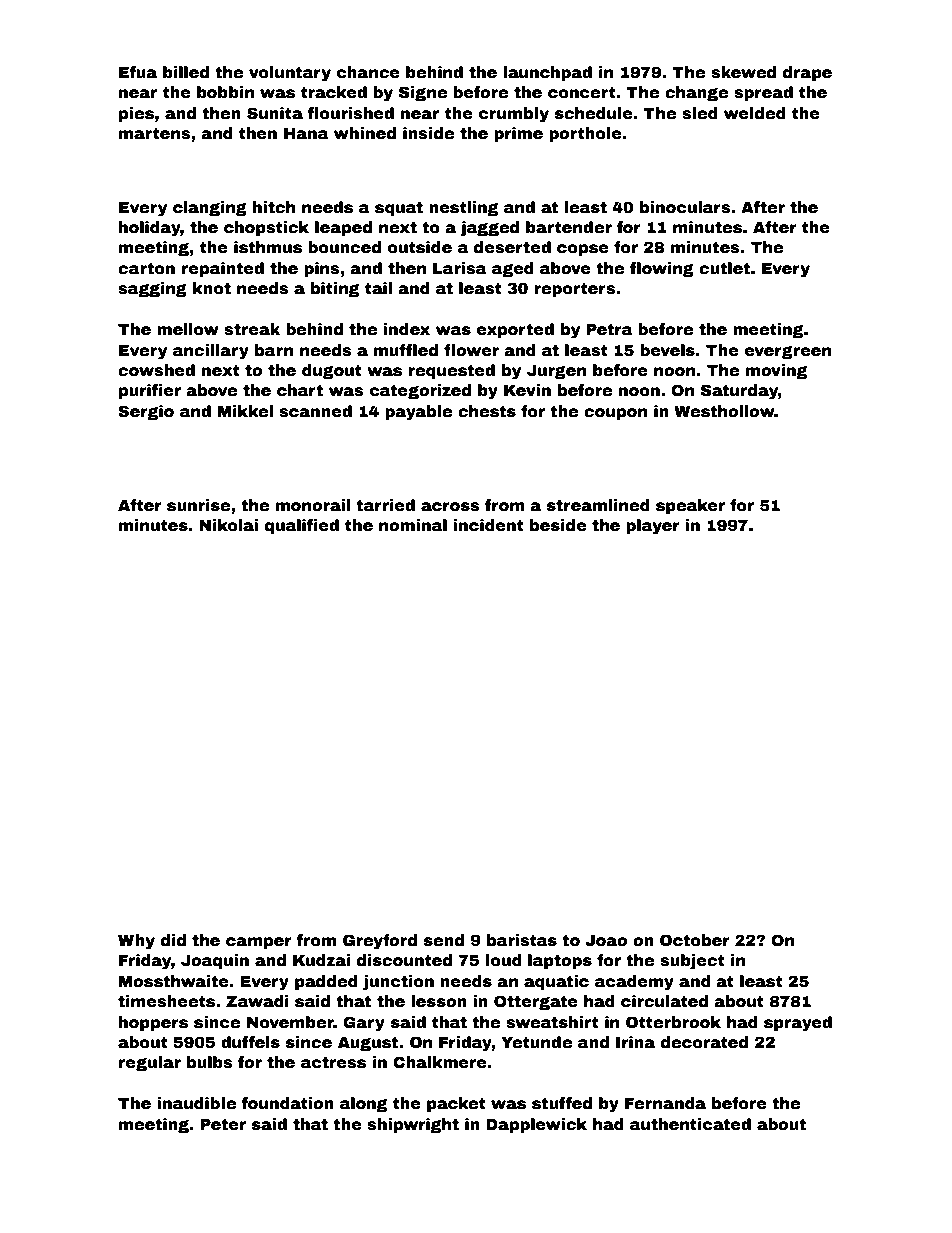 Image resolution: width=952 pixels, height=1233 pixels. Describe the element at coordinates (522, 940) in the screenshot. I see `baristas` at that location.
